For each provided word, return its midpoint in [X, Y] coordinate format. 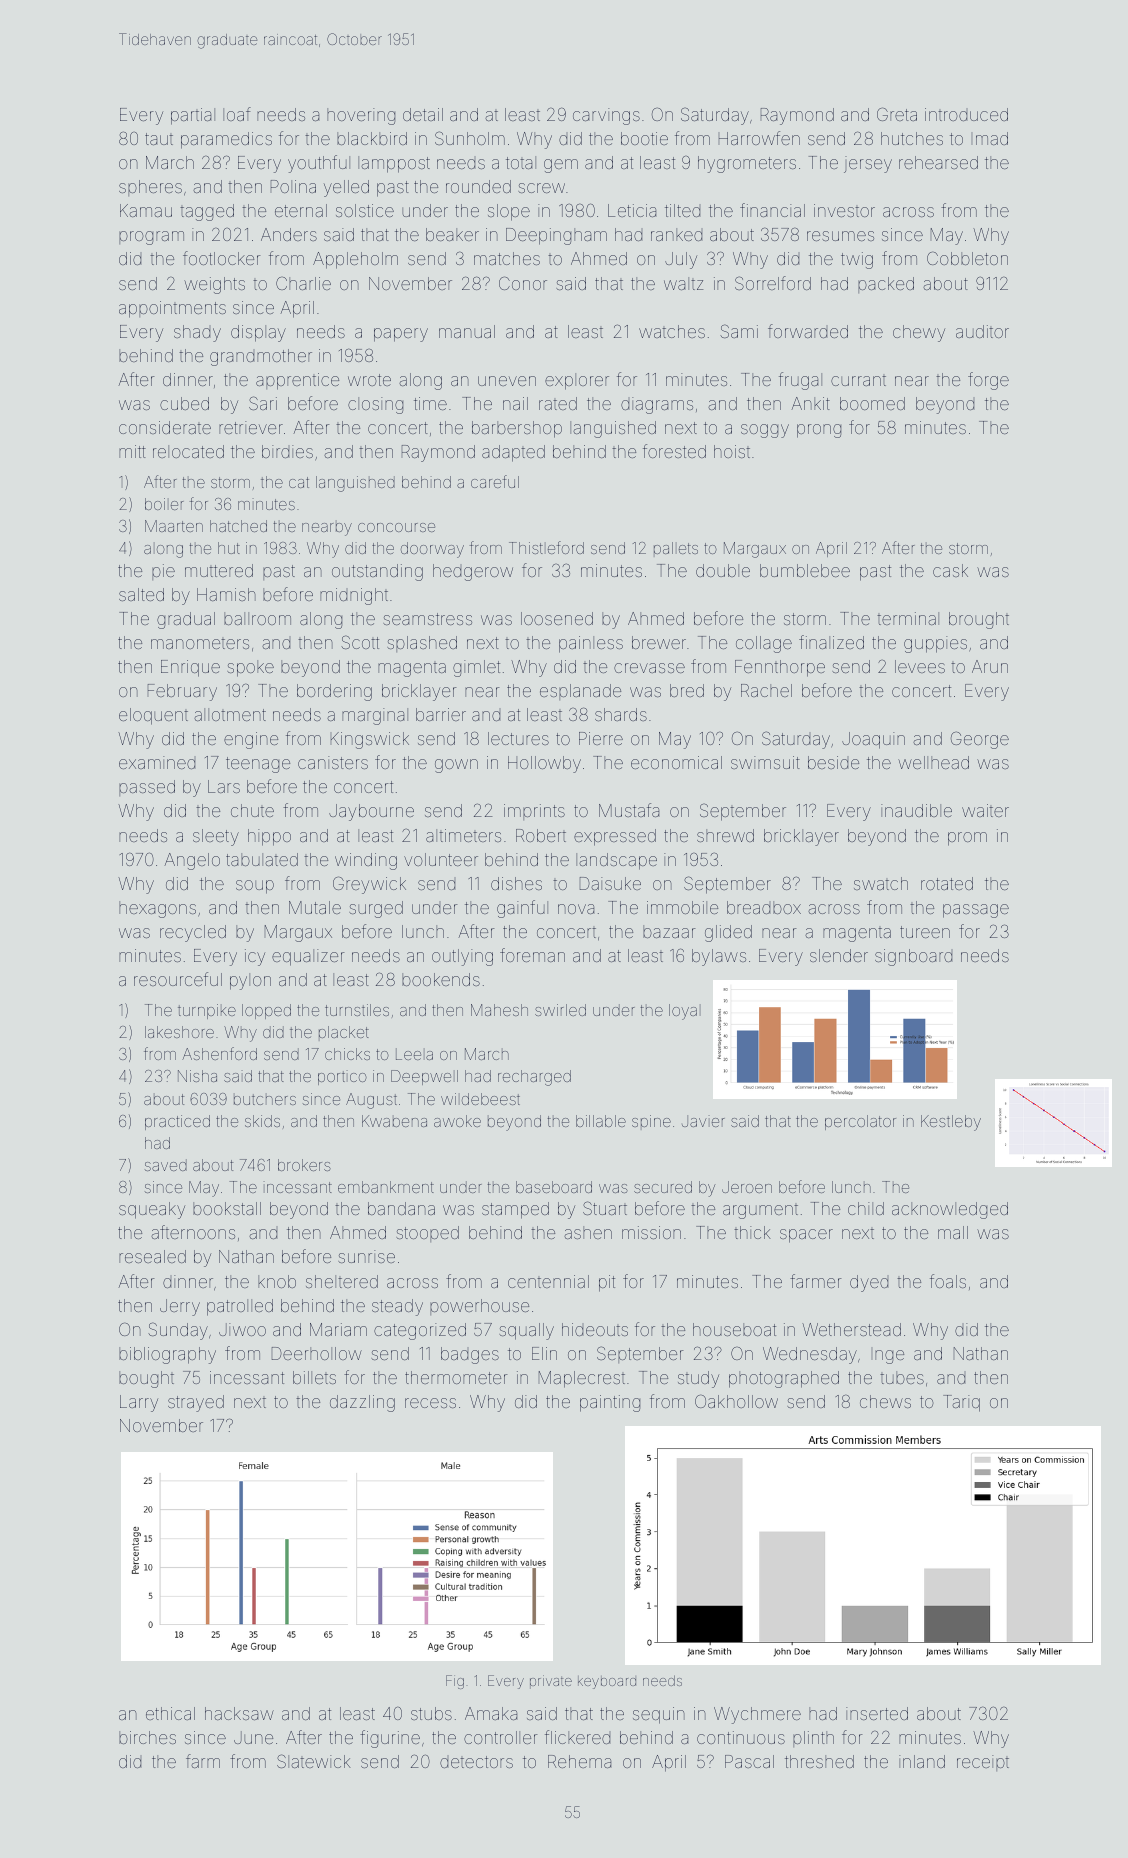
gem [561, 166]
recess [430, 1403]
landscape [616, 861]
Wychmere [757, 1715]
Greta [897, 114]
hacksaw [239, 1713]
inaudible [916, 810]
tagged [207, 212]
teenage [258, 765]
